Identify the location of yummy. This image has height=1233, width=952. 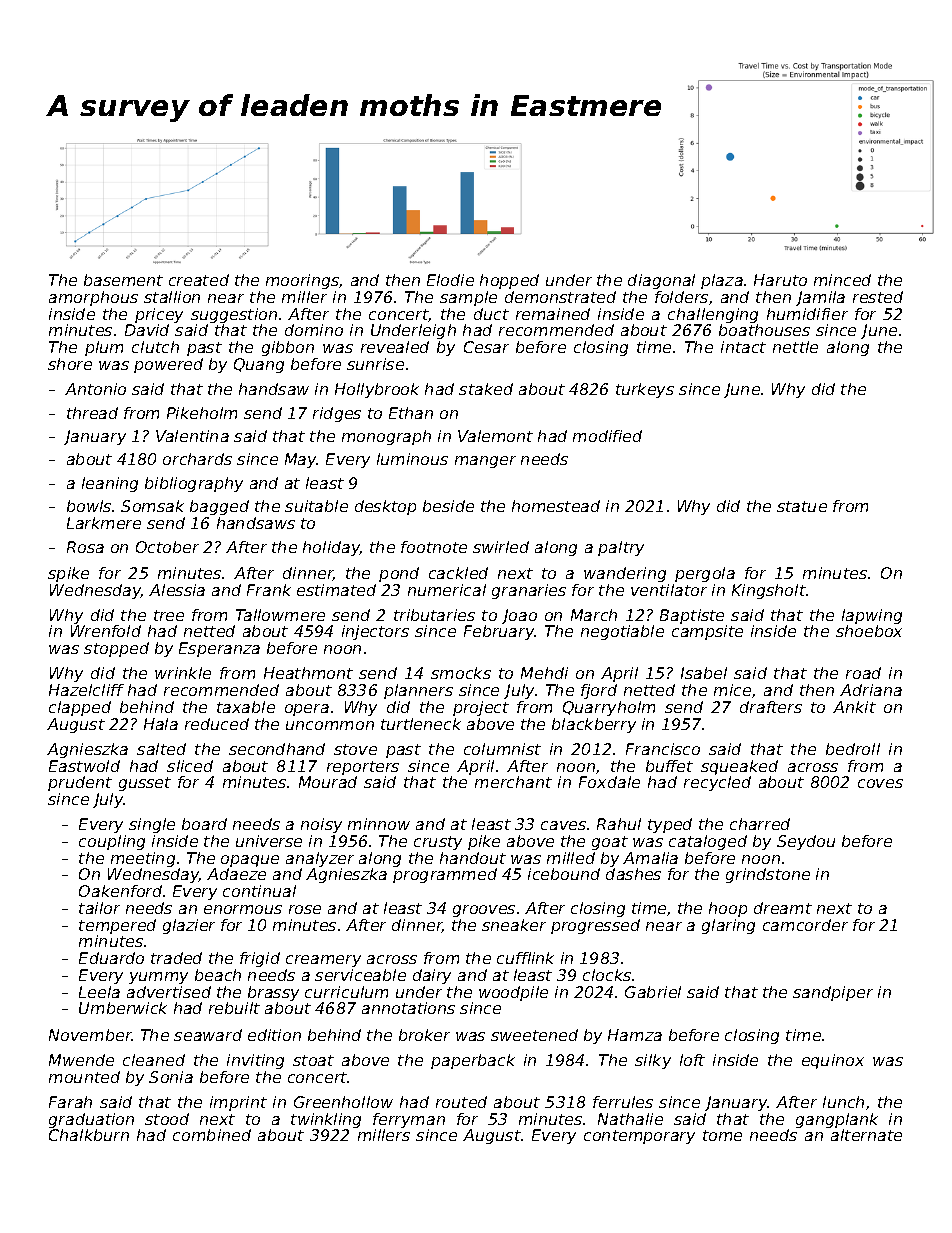
(158, 978).
